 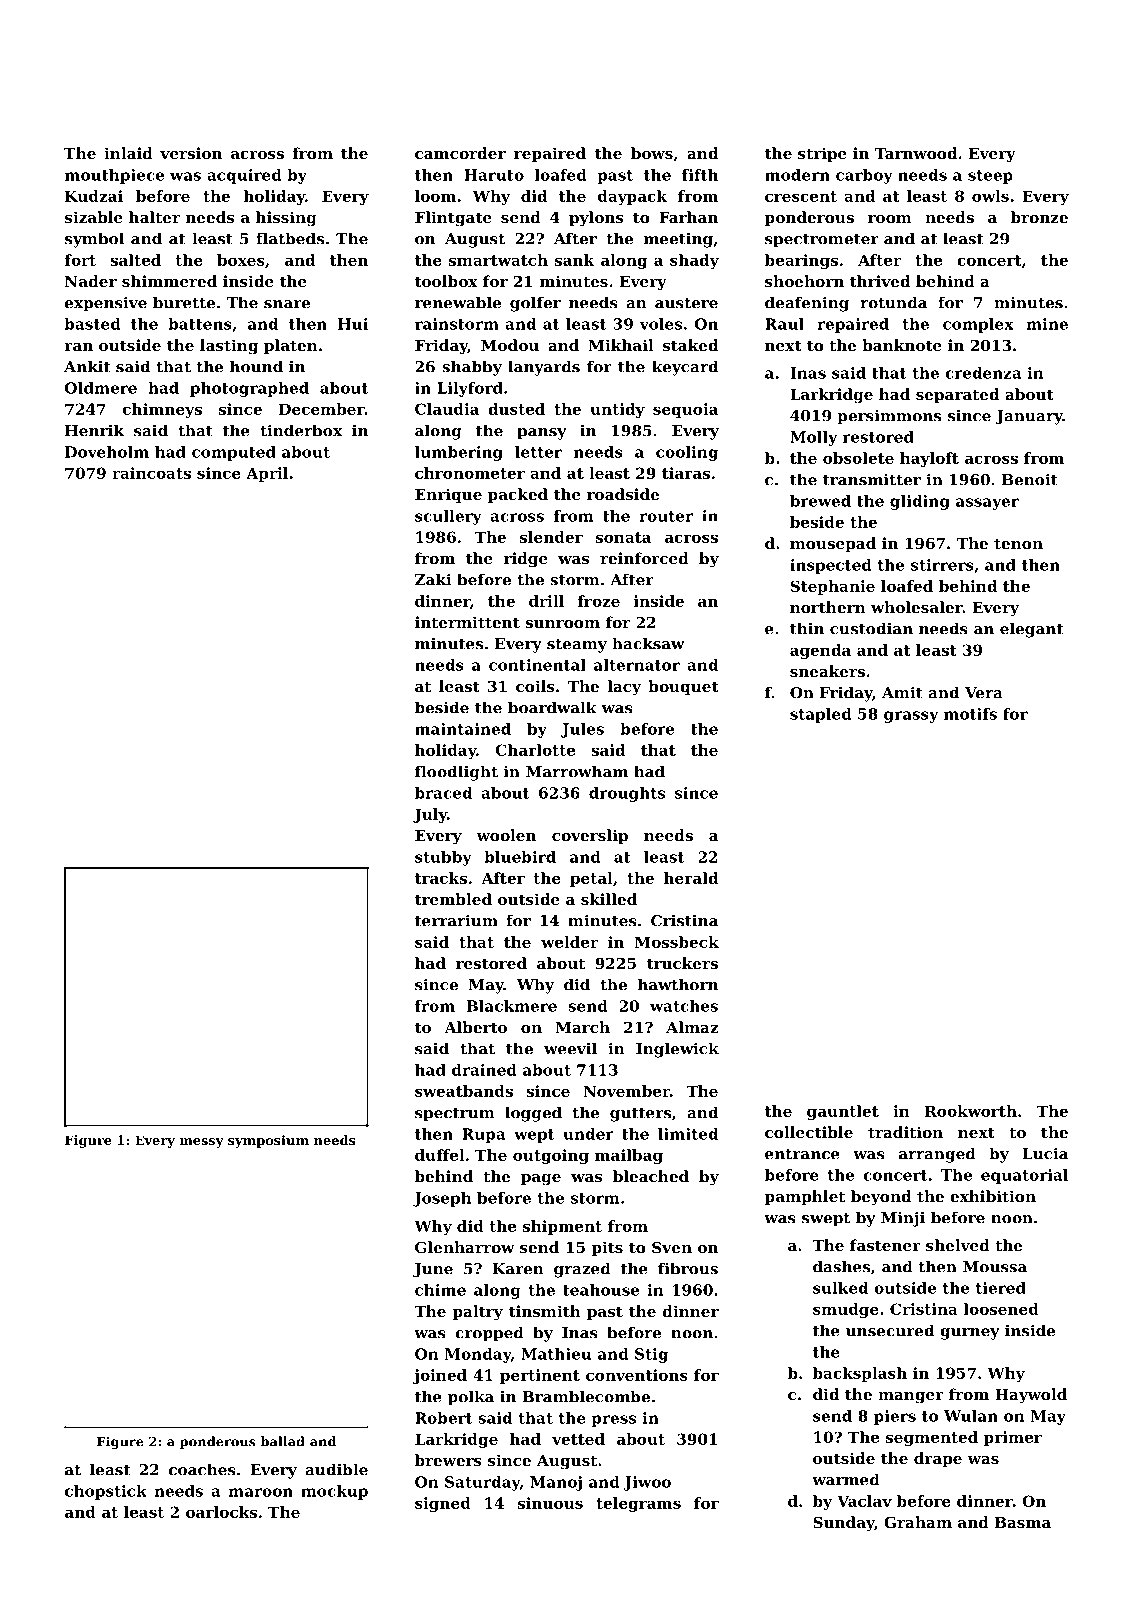 I want to click on Tarnwood, so click(x=916, y=153).
